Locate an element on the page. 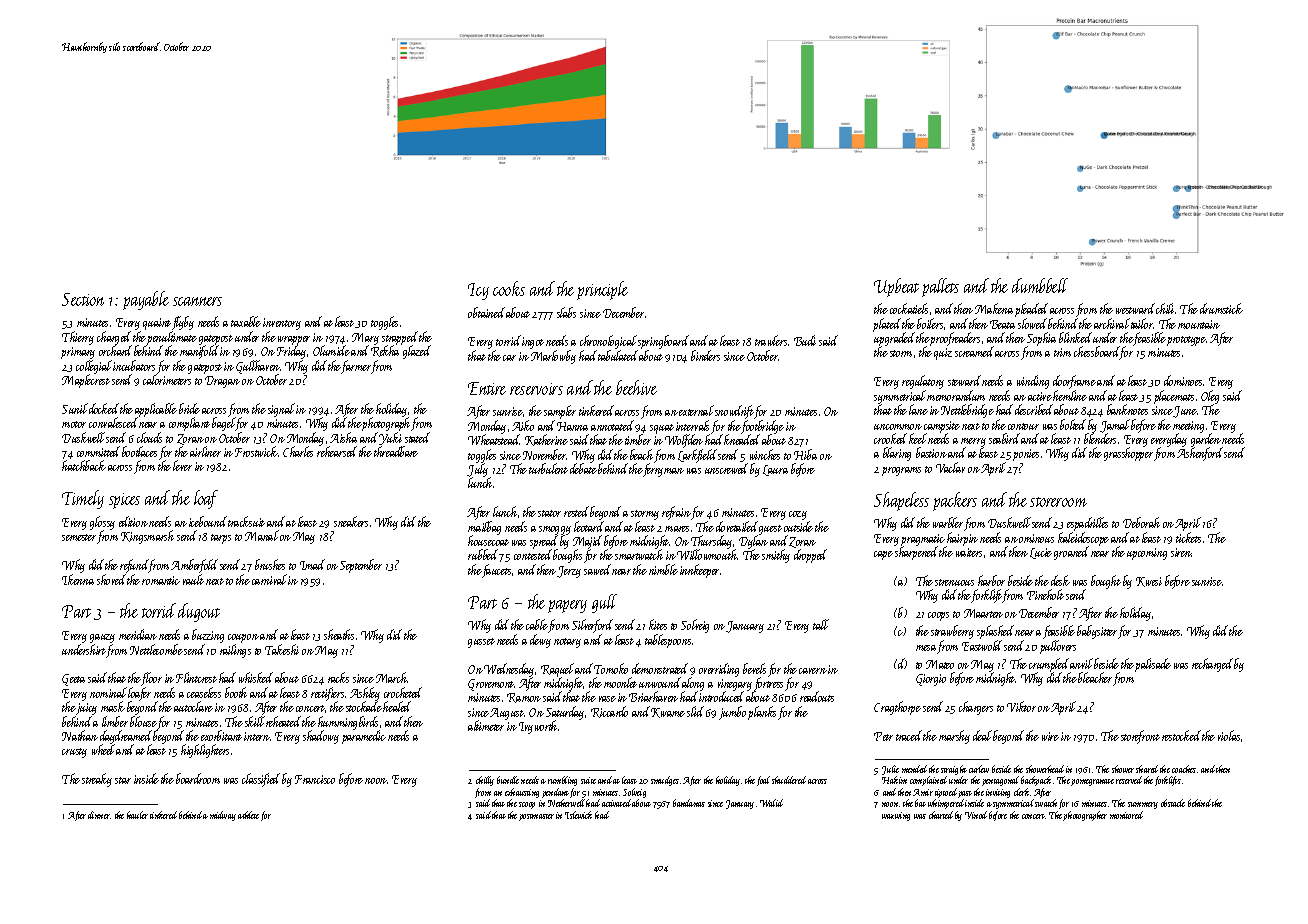 This image has height=924, width=1308. Manal is located at coordinates (262, 535).
